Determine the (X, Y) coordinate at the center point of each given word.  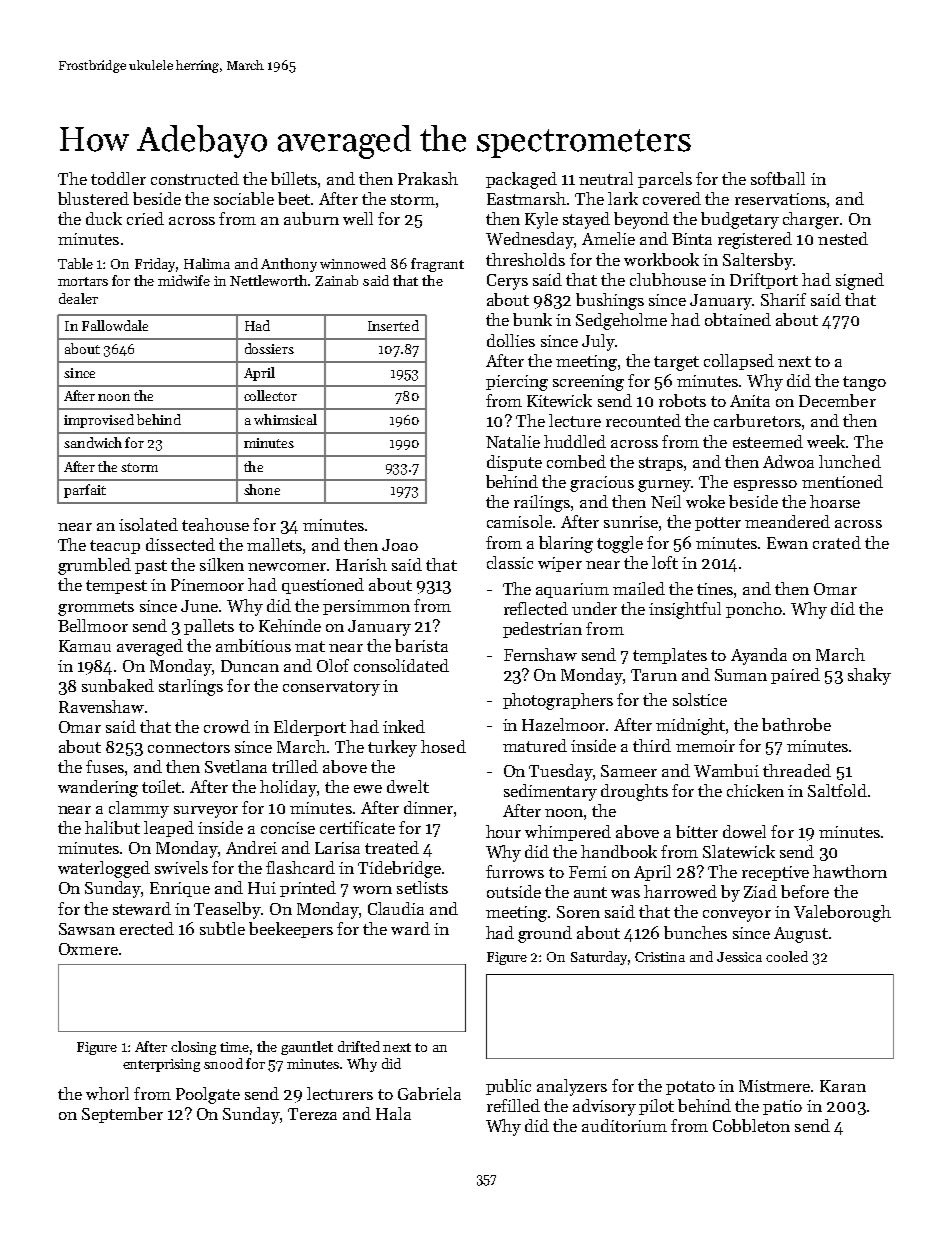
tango (864, 383)
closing (193, 1048)
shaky (869, 676)
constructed (195, 178)
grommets (96, 608)
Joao (400, 545)
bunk (532, 319)
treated (392, 847)
